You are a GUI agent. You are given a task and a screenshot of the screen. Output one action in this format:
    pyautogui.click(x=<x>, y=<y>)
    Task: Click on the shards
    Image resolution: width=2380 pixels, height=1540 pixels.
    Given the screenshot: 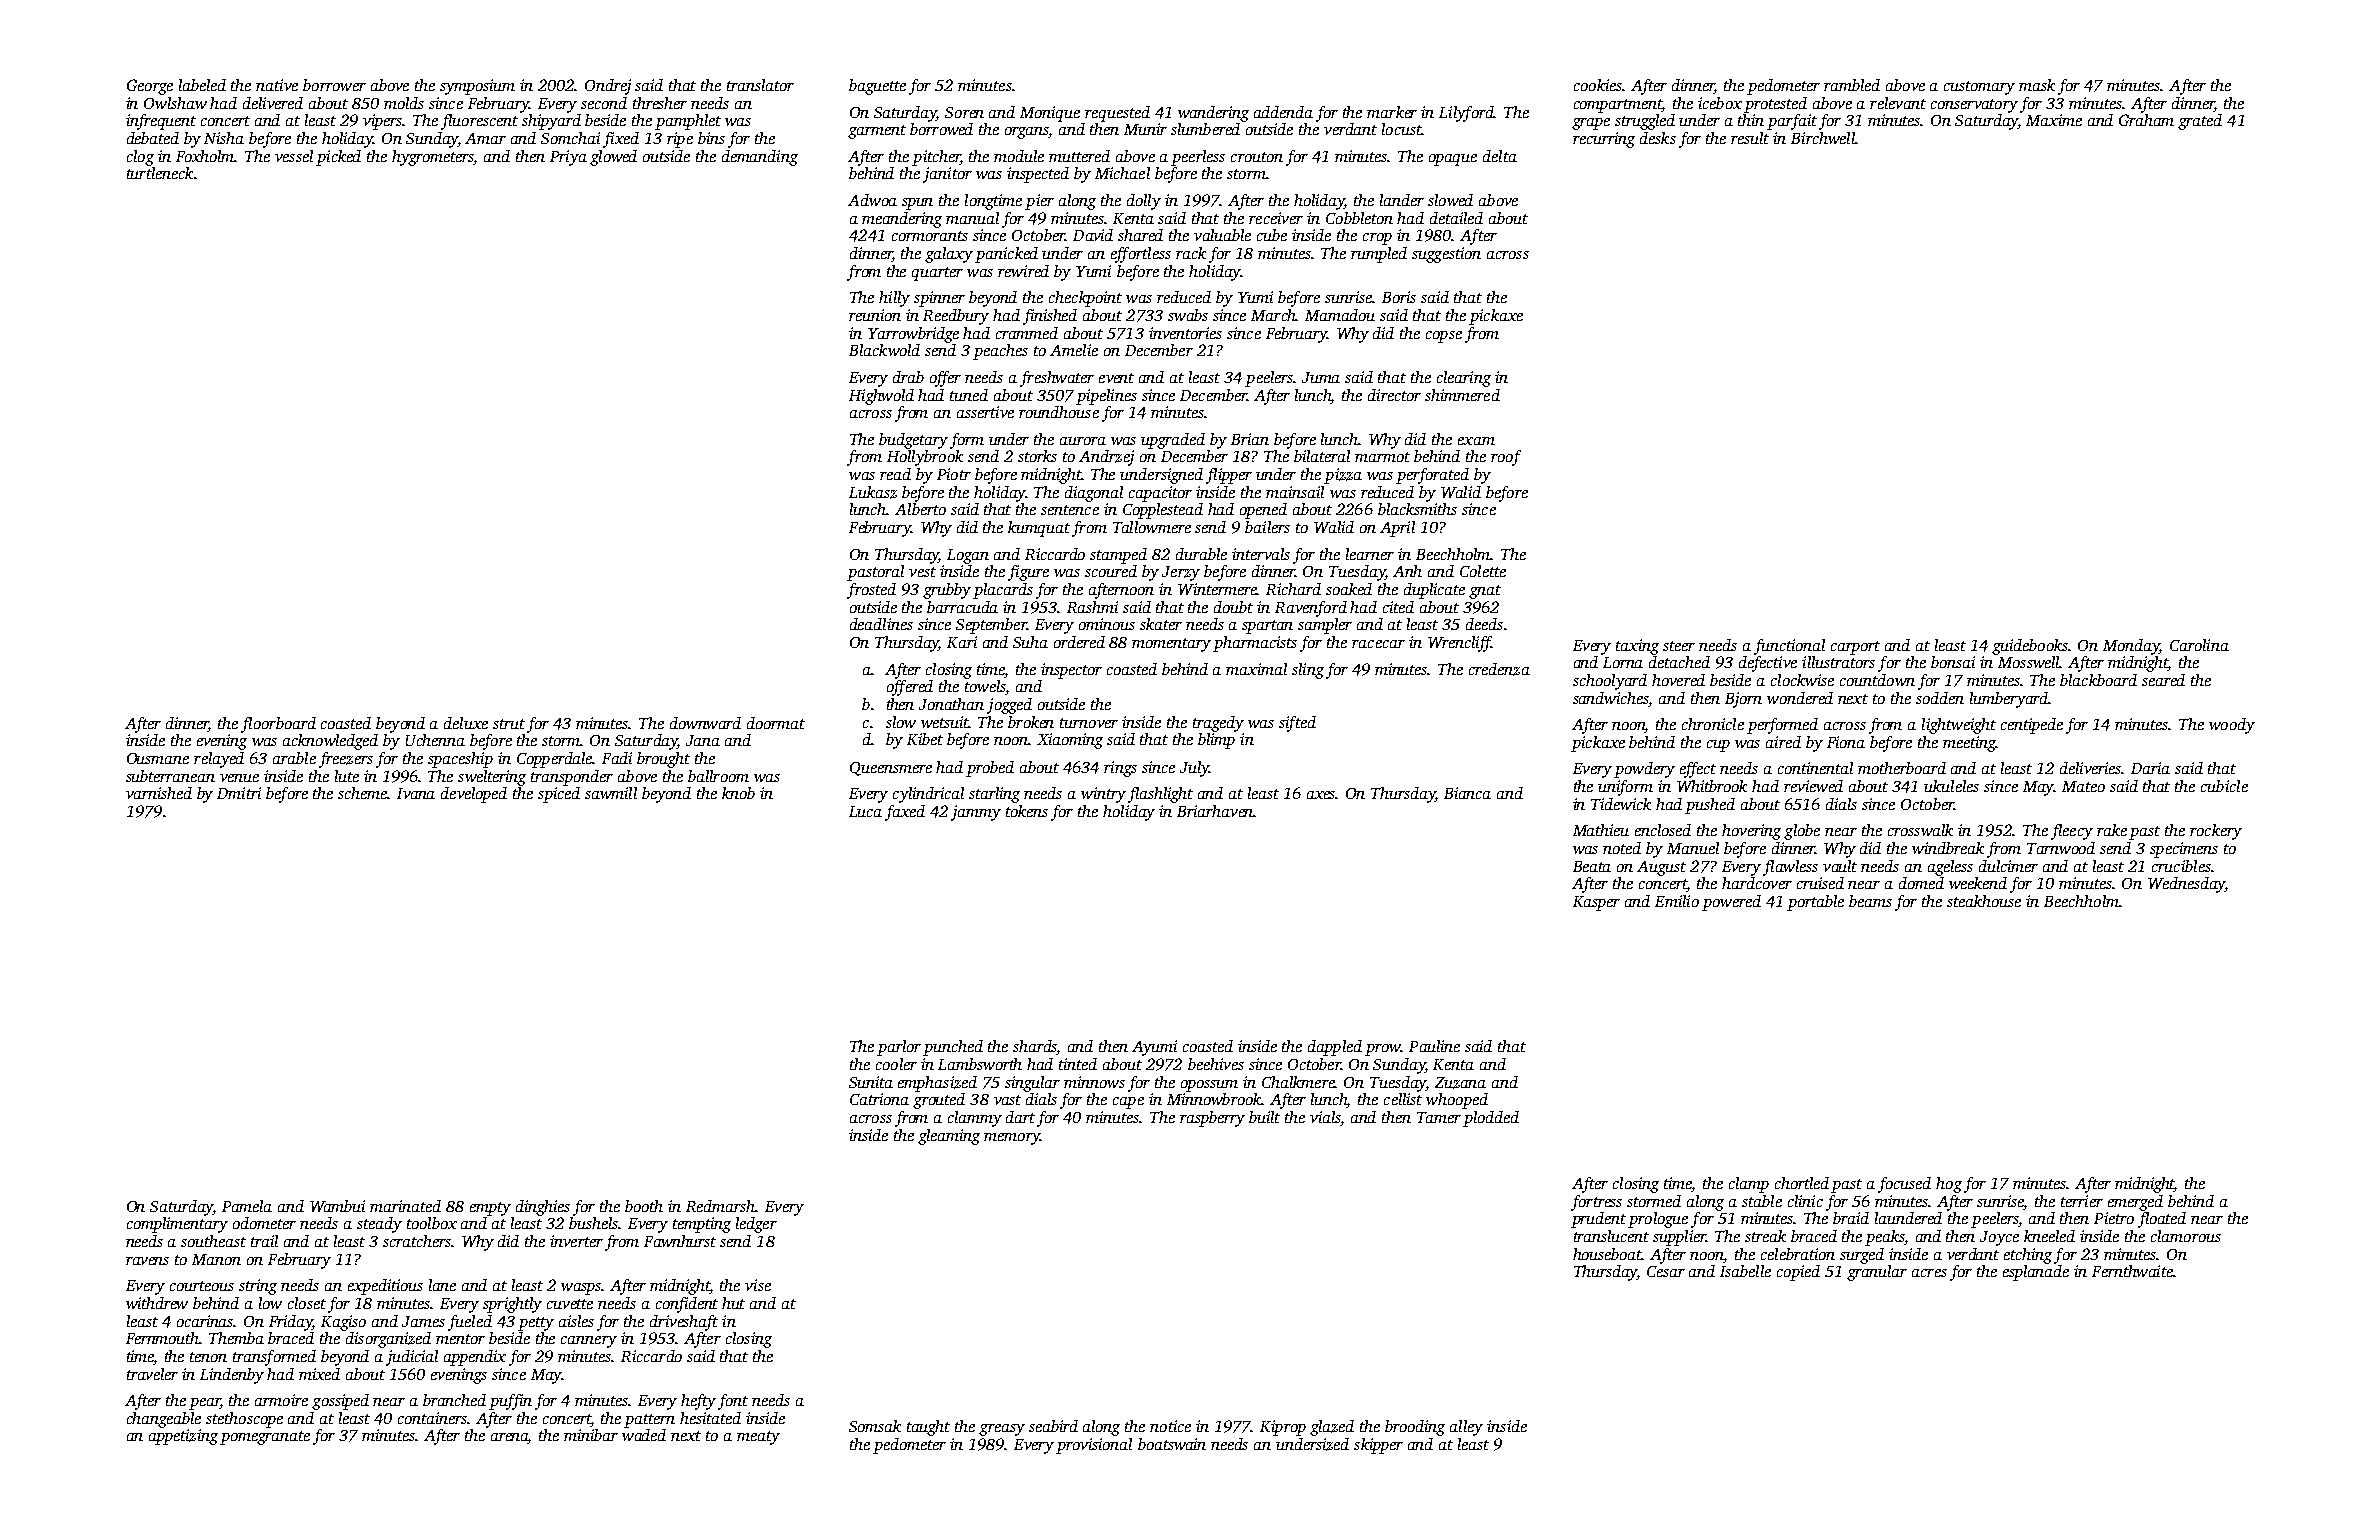 What is the action you would take?
    pyautogui.click(x=1035, y=1047)
